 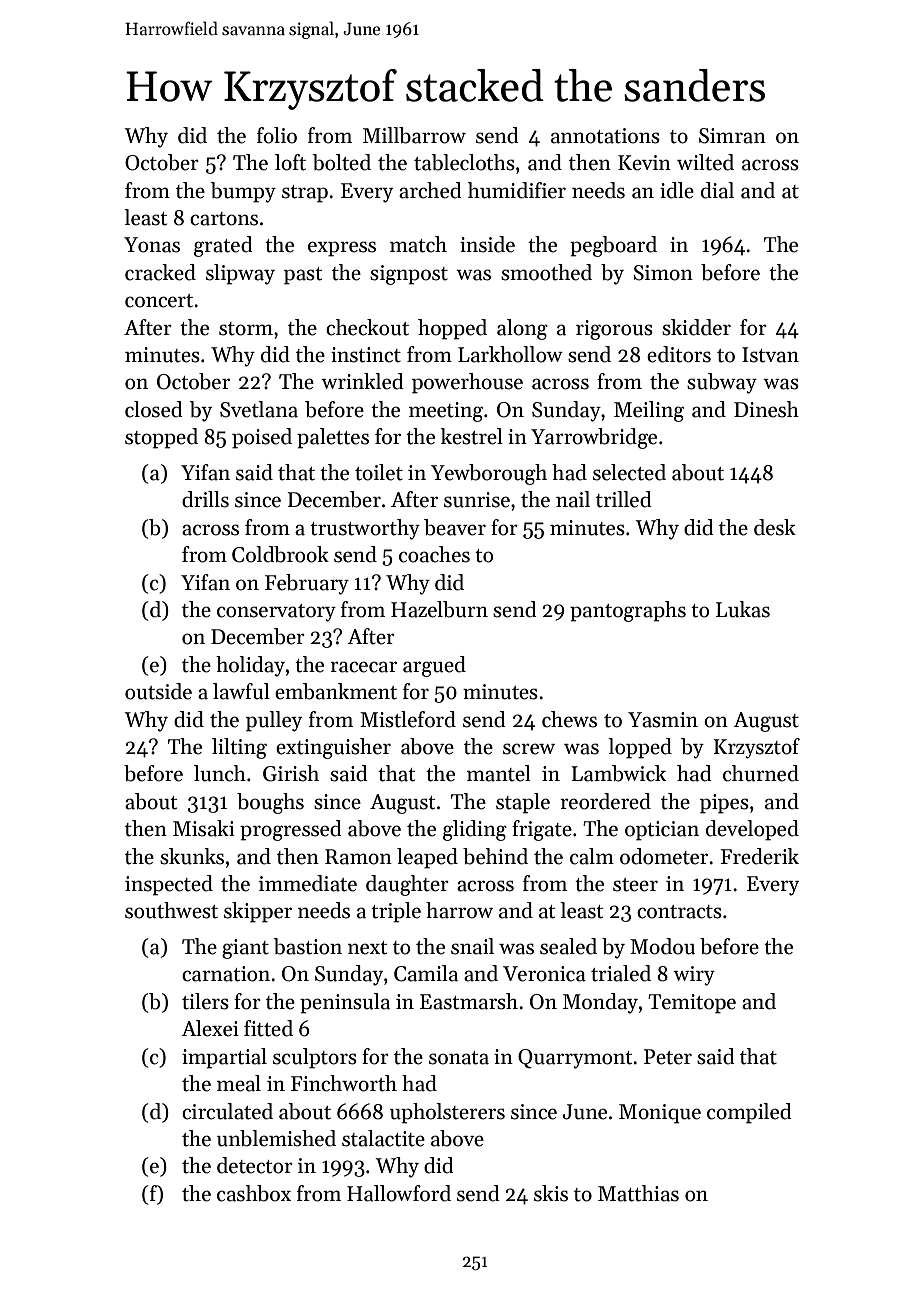 What do you see at coordinates (277, 135) in the page?
I see `folio` at bounding box center [277, 135].
